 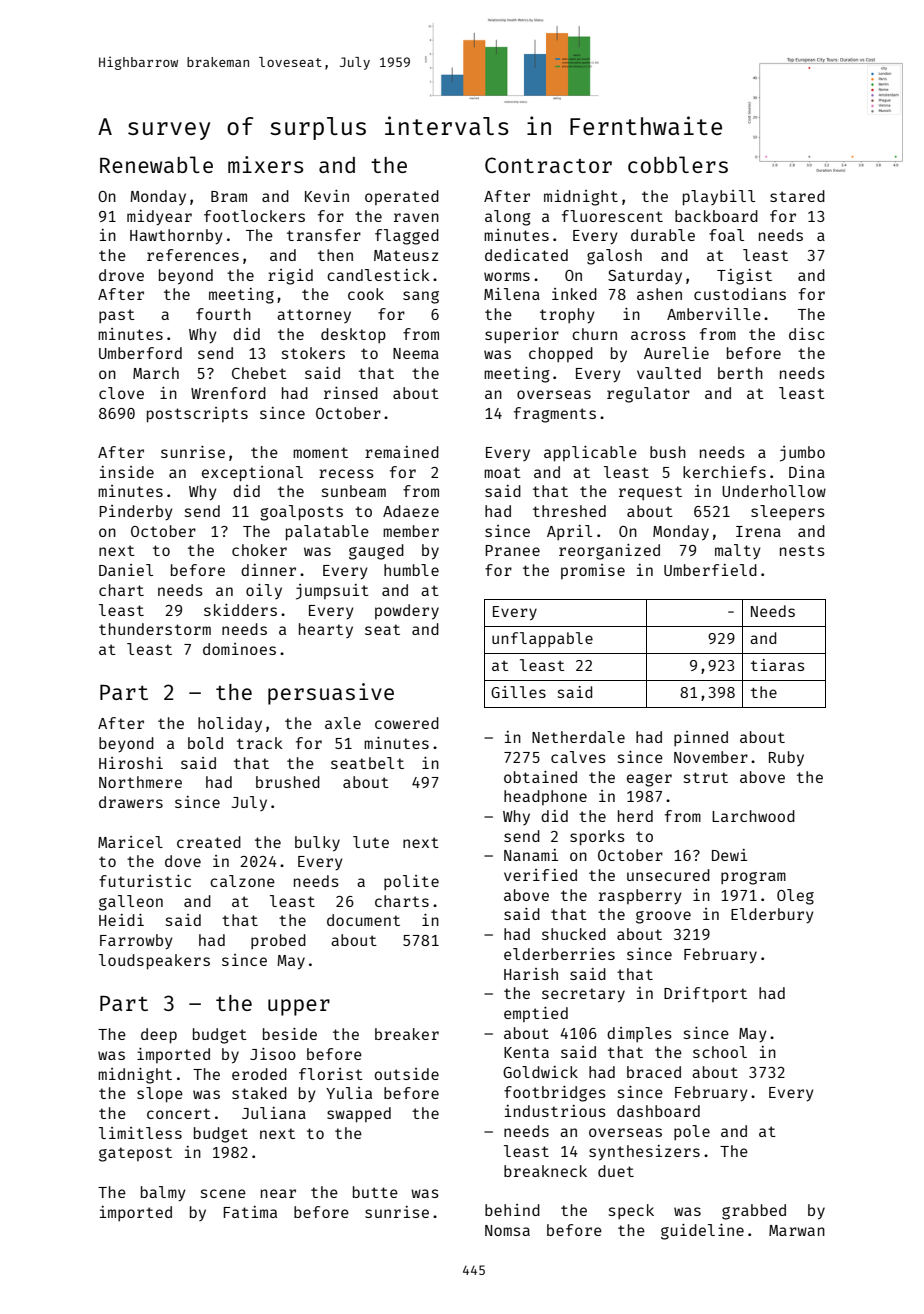 I want to click on cowered, so click(x=407, y=723).
